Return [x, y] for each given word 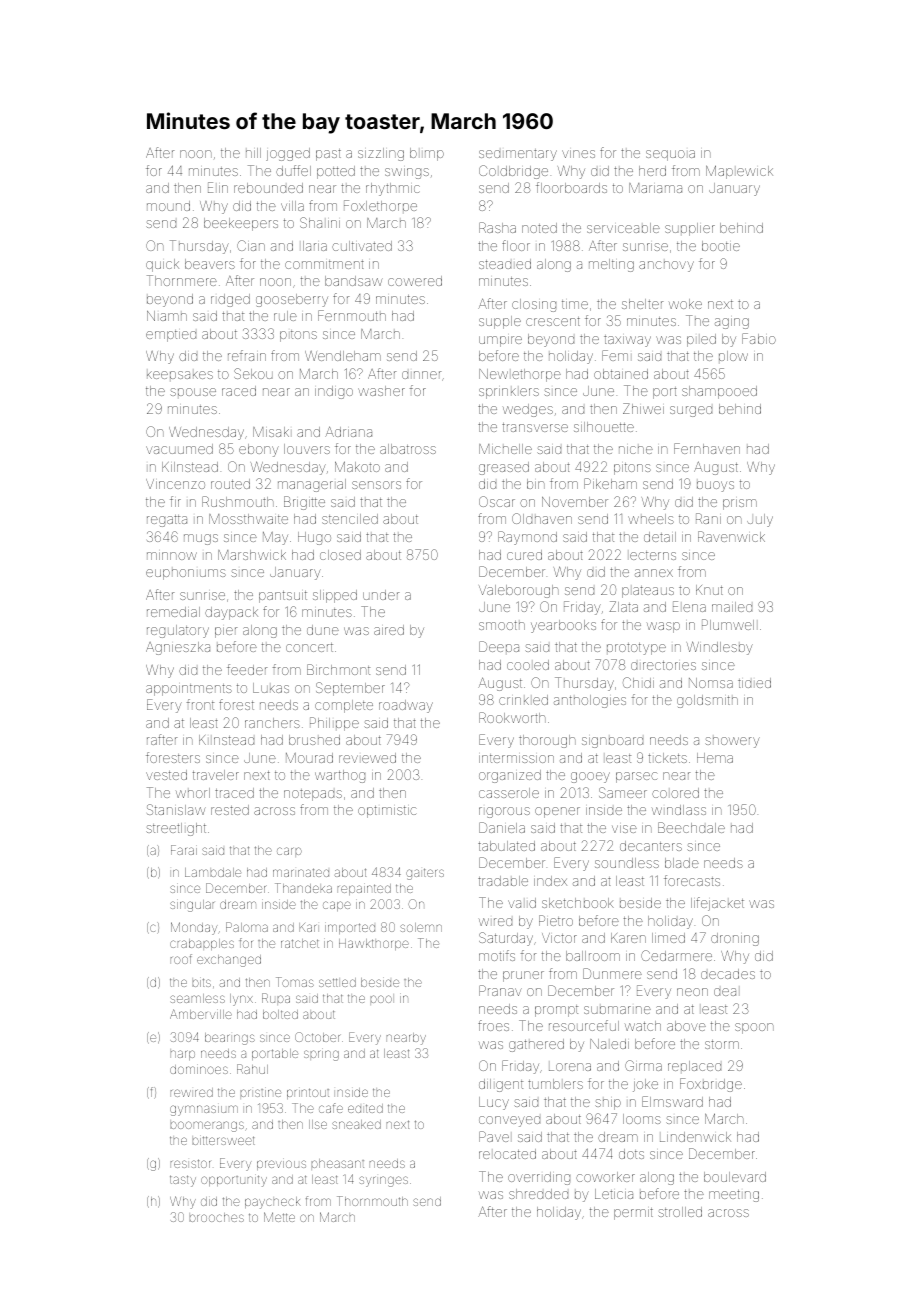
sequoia [670, 155]
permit [633, 1214]
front [200, 704]
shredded [538, 1194]
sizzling [381, 154]
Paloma [247, 927]
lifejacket [717, 904]
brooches [217, 1217]
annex [654, 573]
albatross [408, 449]
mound [168, 206]
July [760, 520]
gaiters [425, 874]
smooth [502, 625]
